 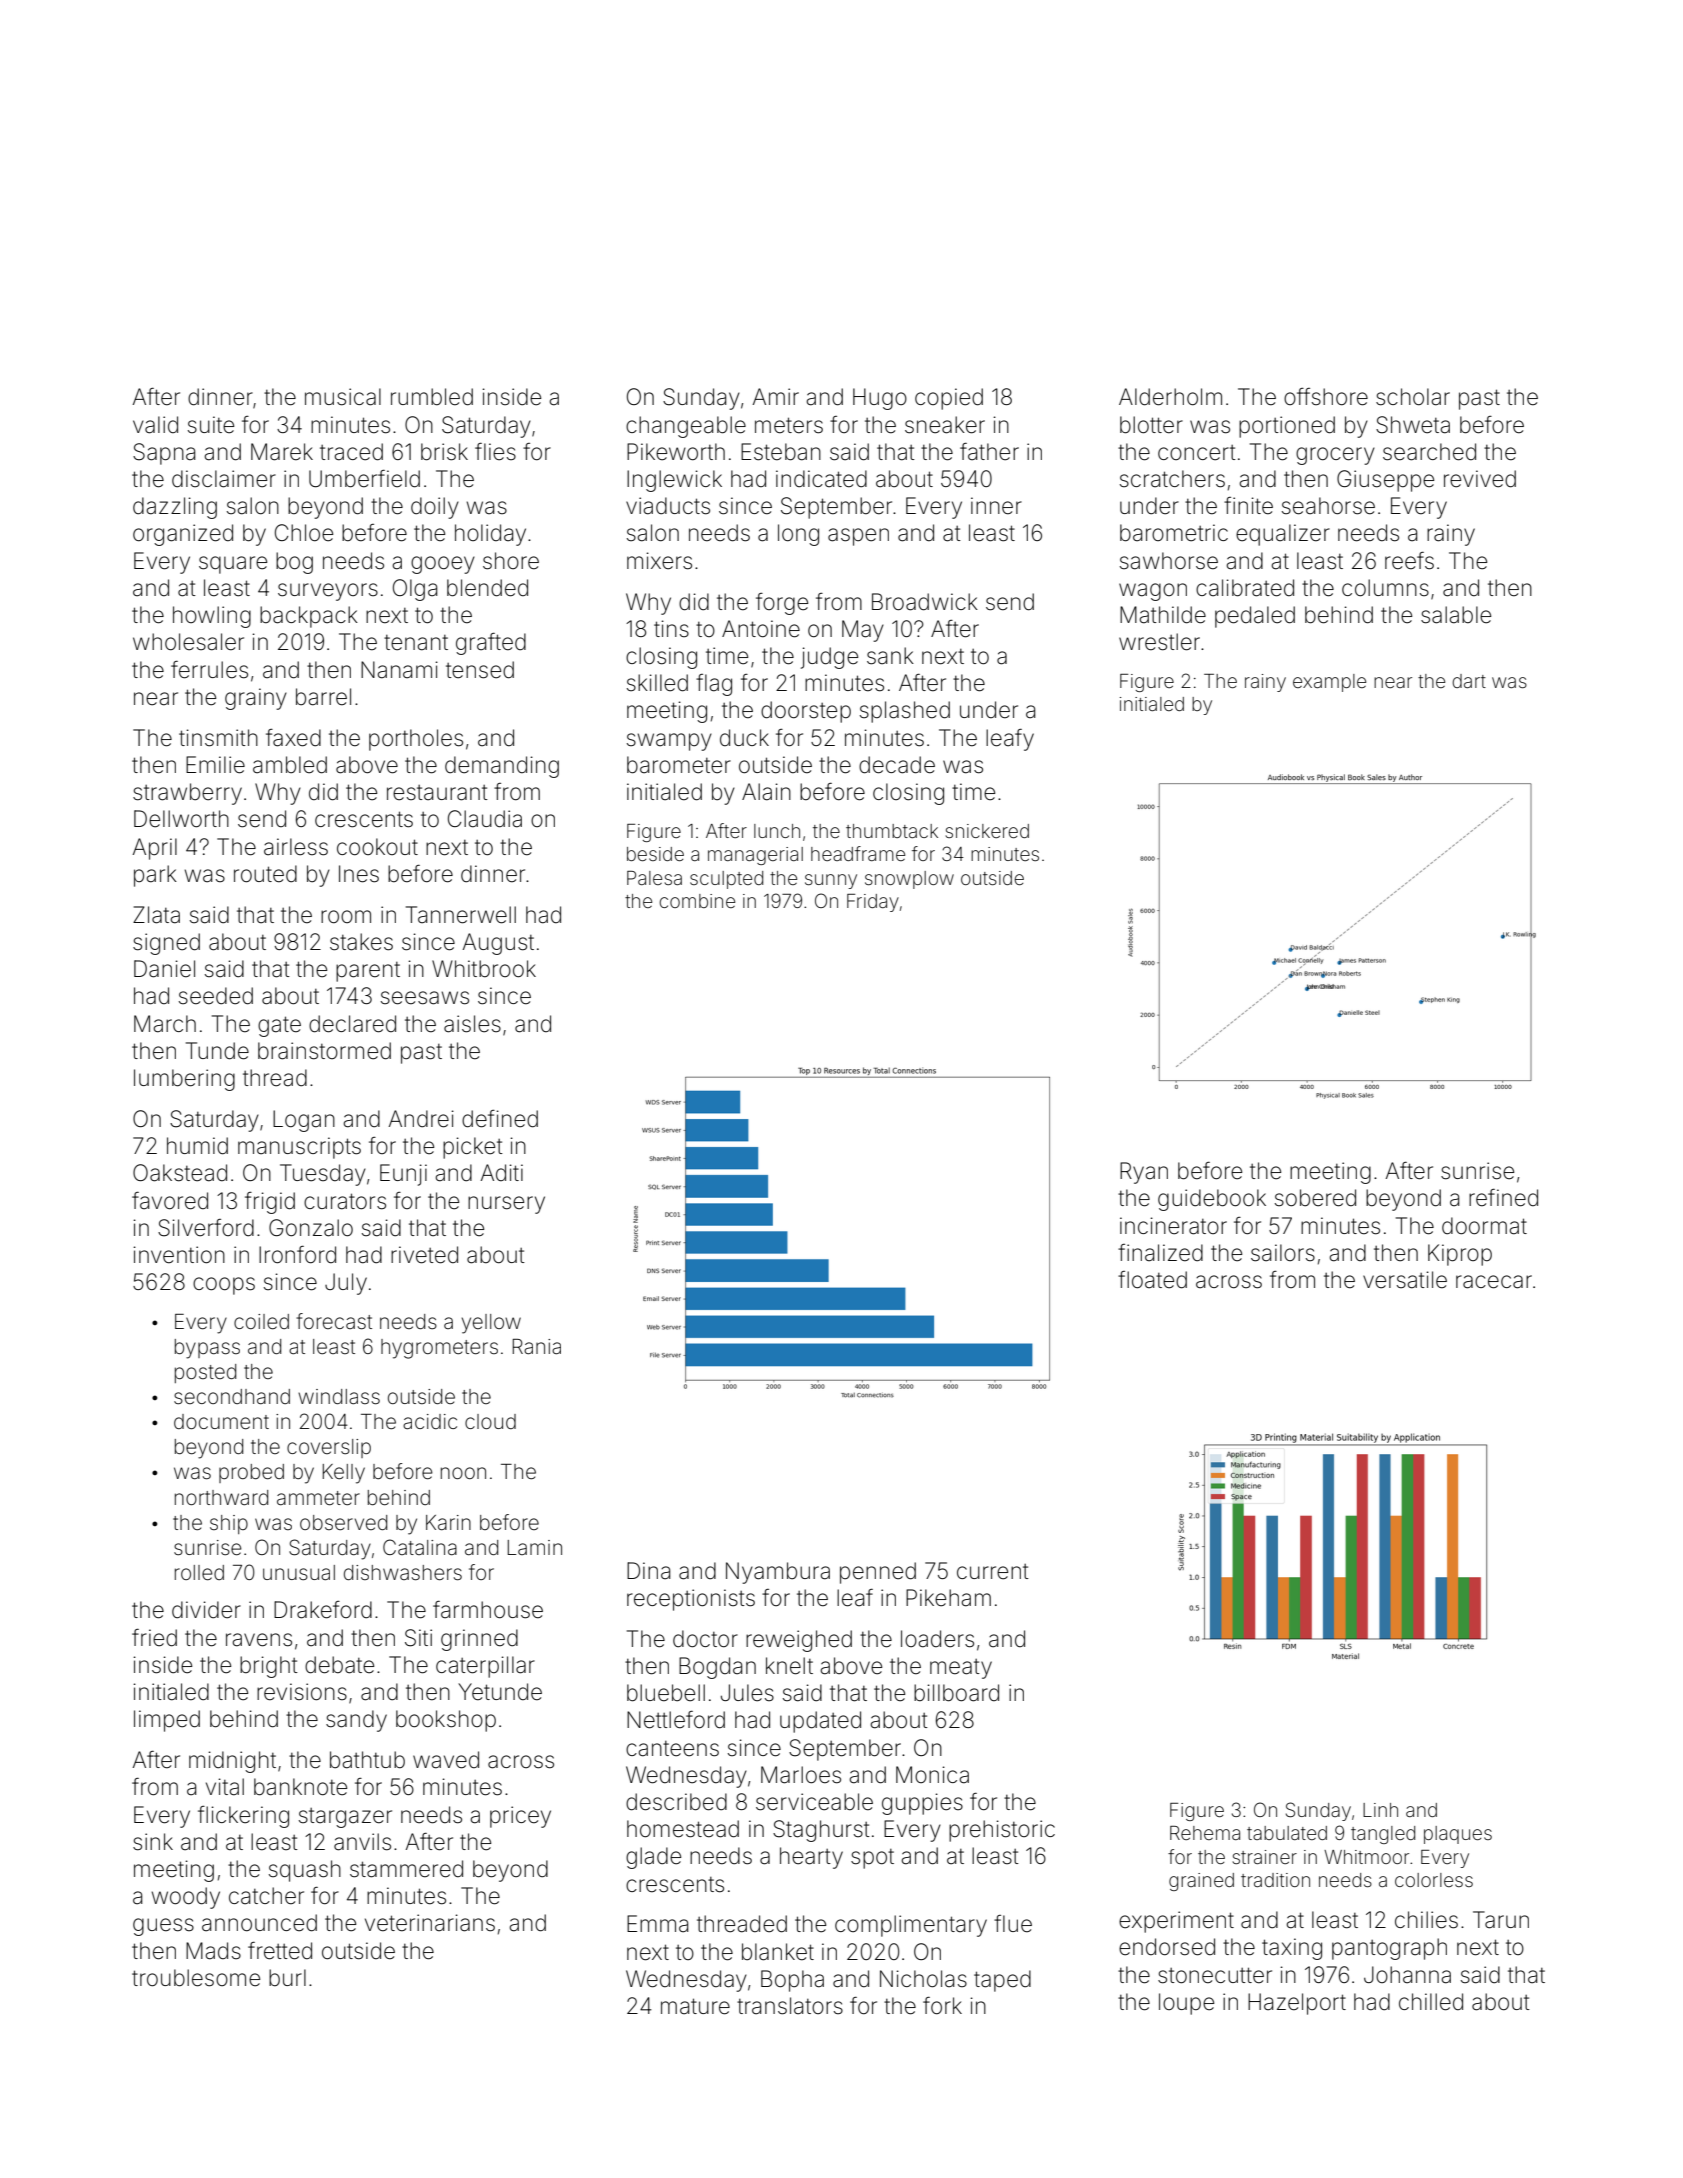 I want to click on dart, so click(x=1469, y=681).
